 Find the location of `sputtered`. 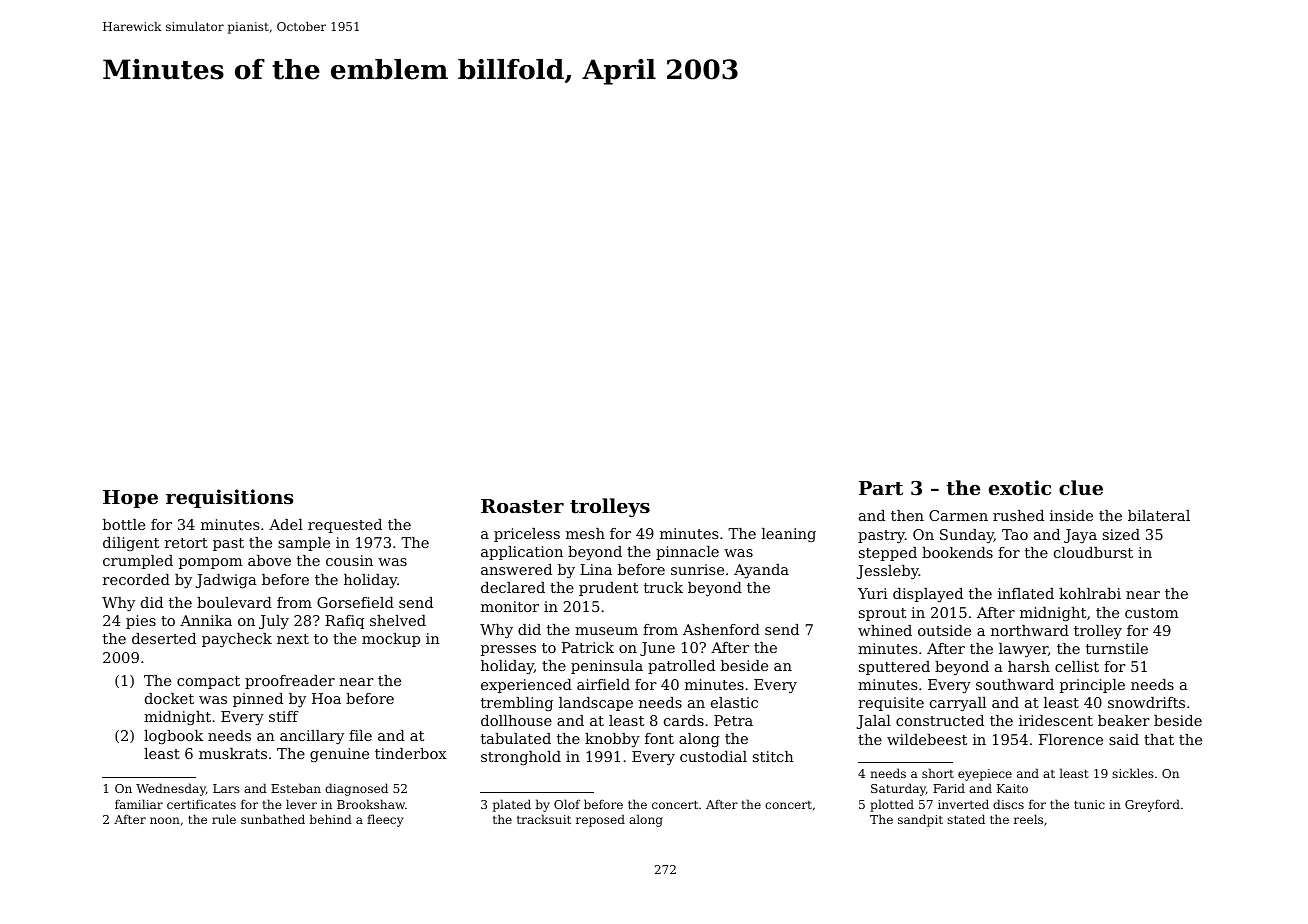

sputtered is located at coordinates (894, 668).
